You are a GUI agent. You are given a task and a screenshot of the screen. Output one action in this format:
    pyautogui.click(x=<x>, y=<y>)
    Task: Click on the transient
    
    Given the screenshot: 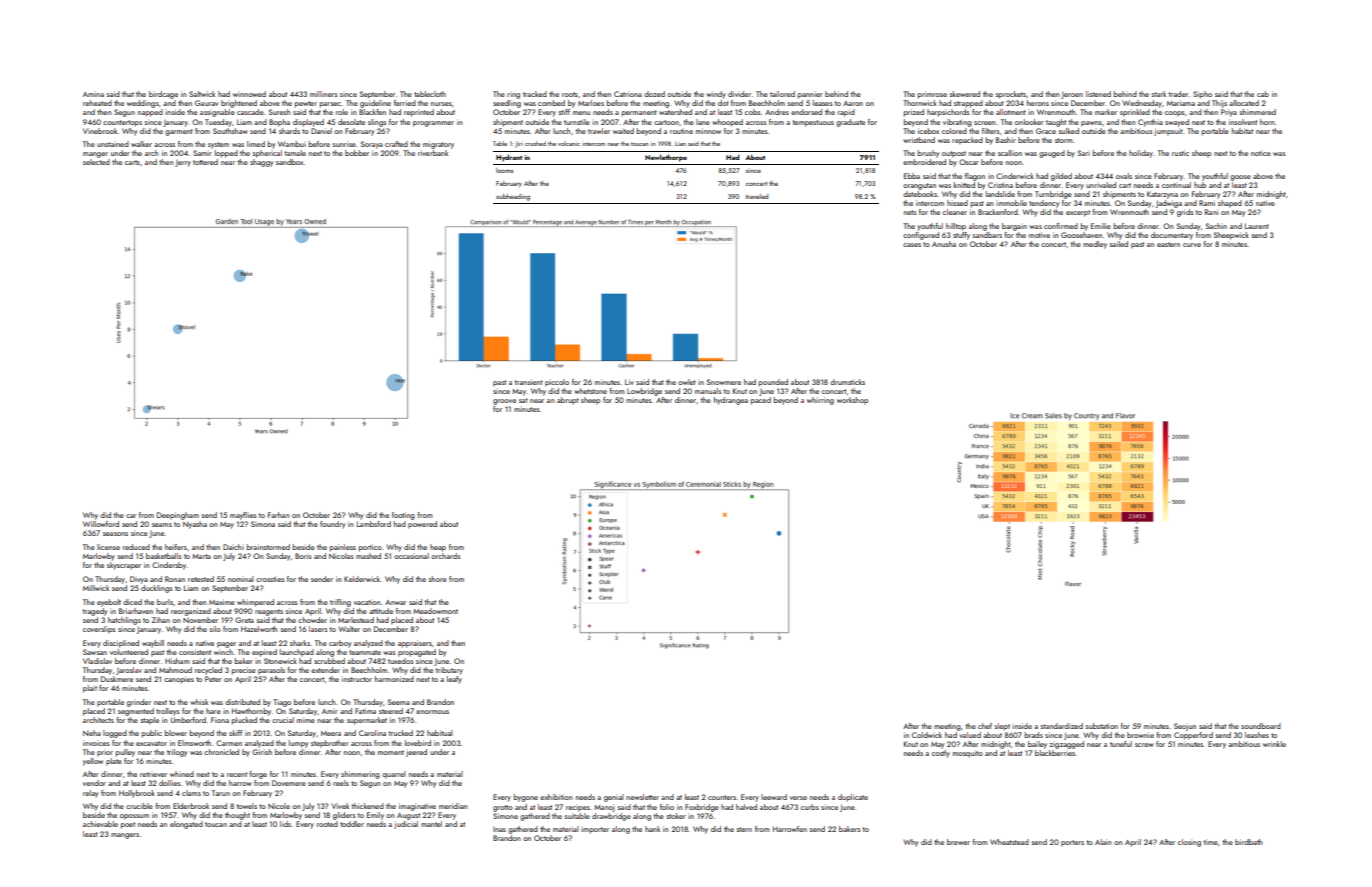 What is the action you would take?
    pyautogui.click(x=529, y=382)
